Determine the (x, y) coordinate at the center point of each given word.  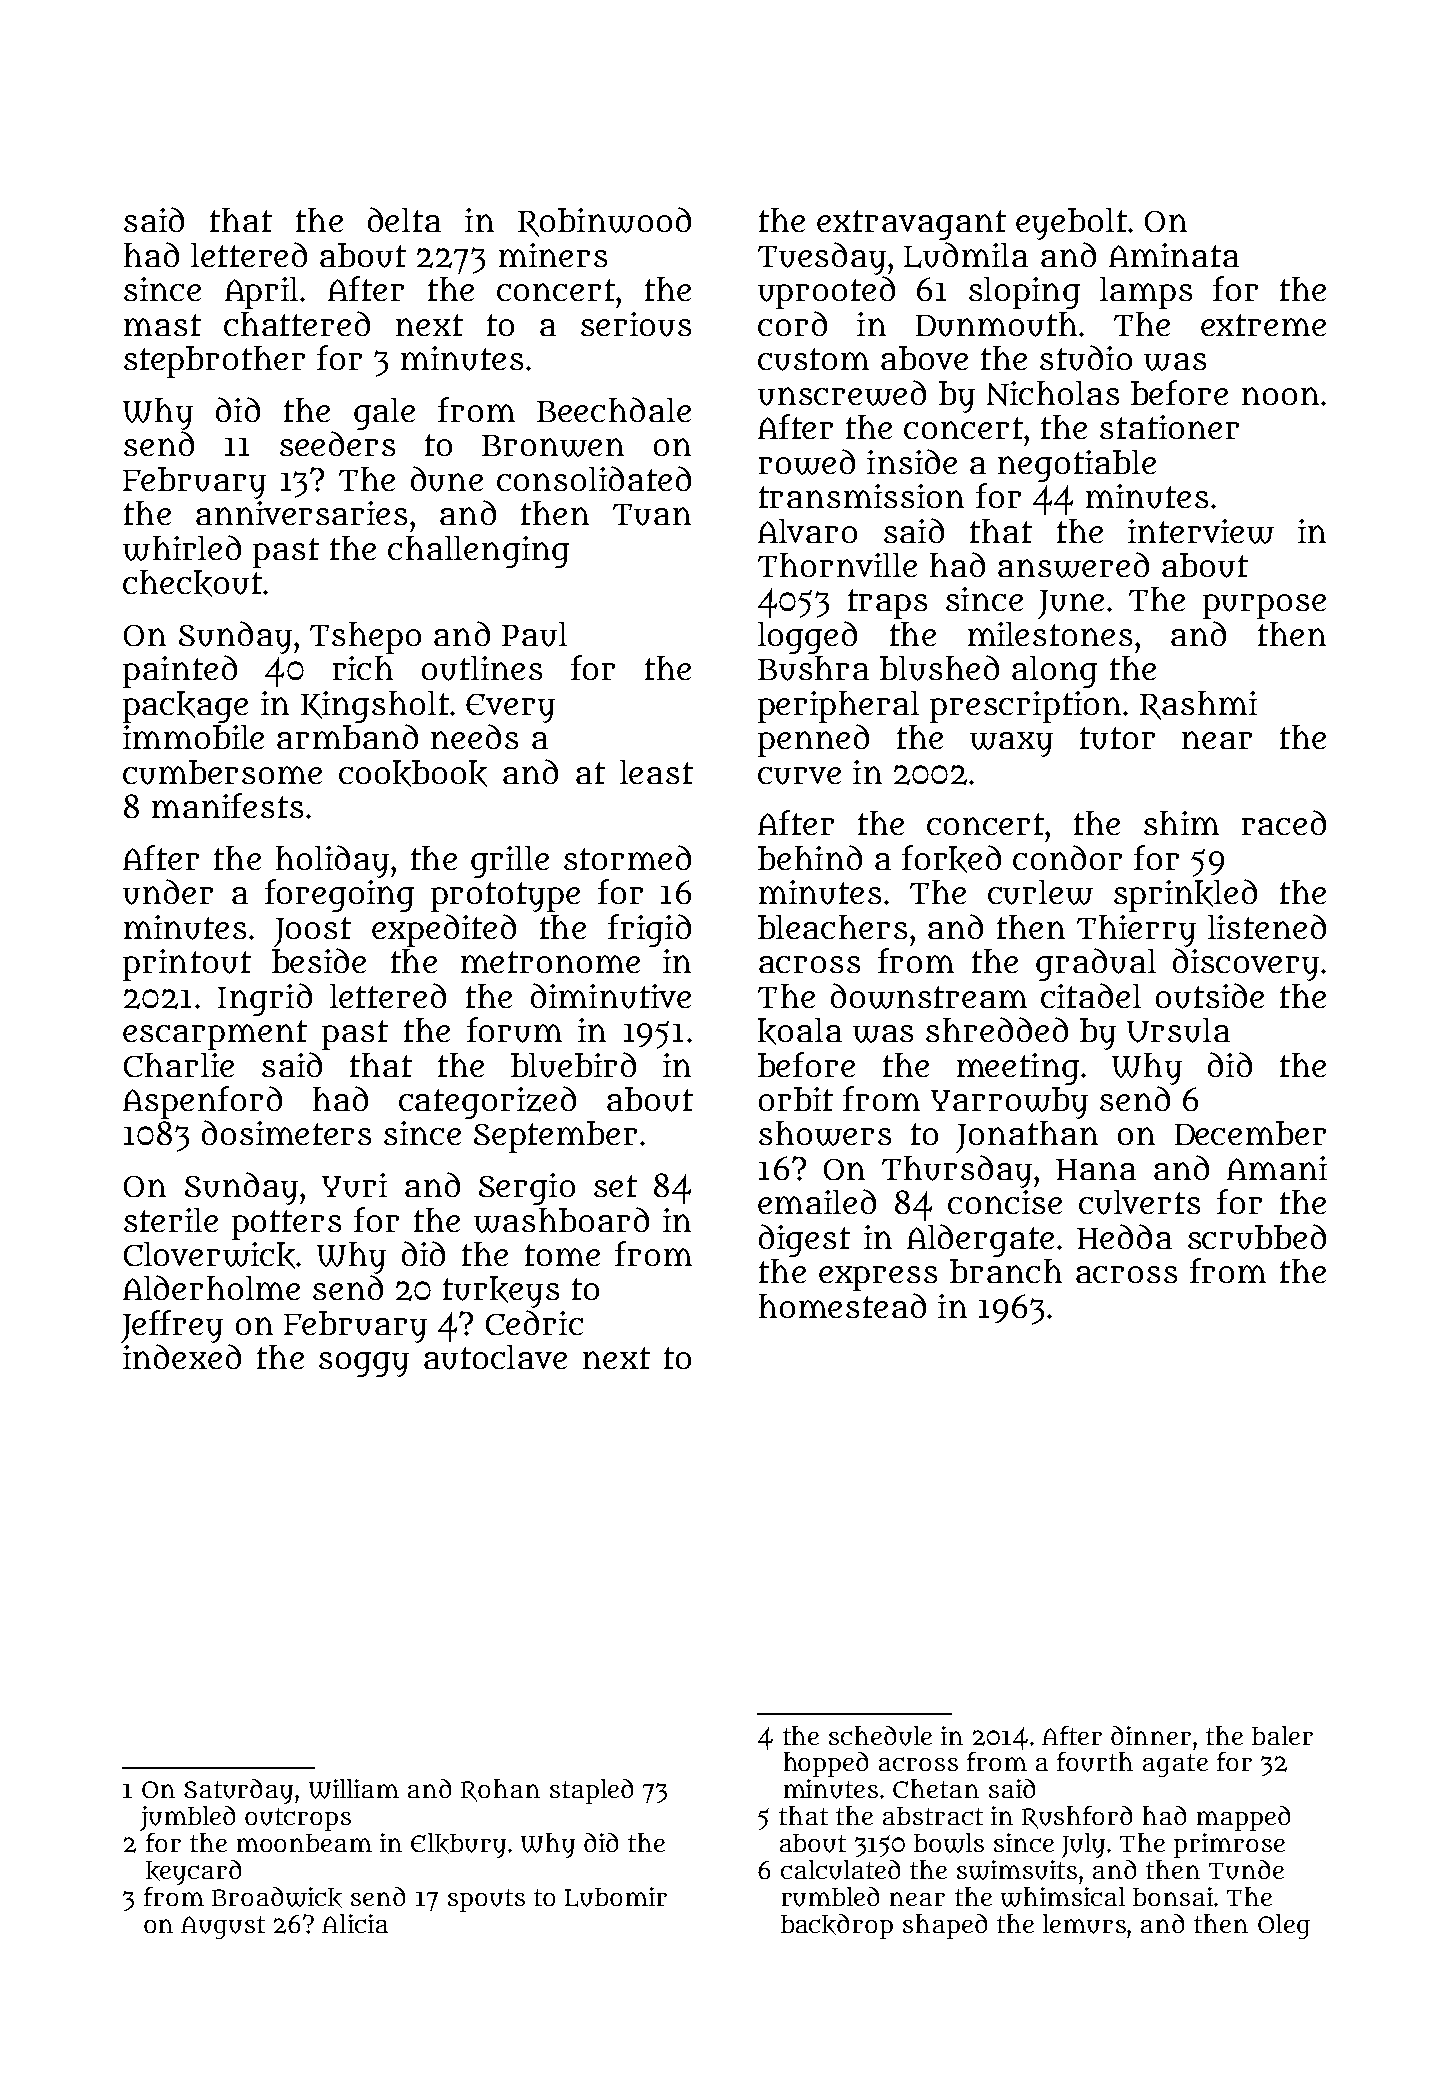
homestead (842, 1305)
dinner (1151, 1735)
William (354, 1789)
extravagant (911, 225)
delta (404, 219)
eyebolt (1071, 224)
